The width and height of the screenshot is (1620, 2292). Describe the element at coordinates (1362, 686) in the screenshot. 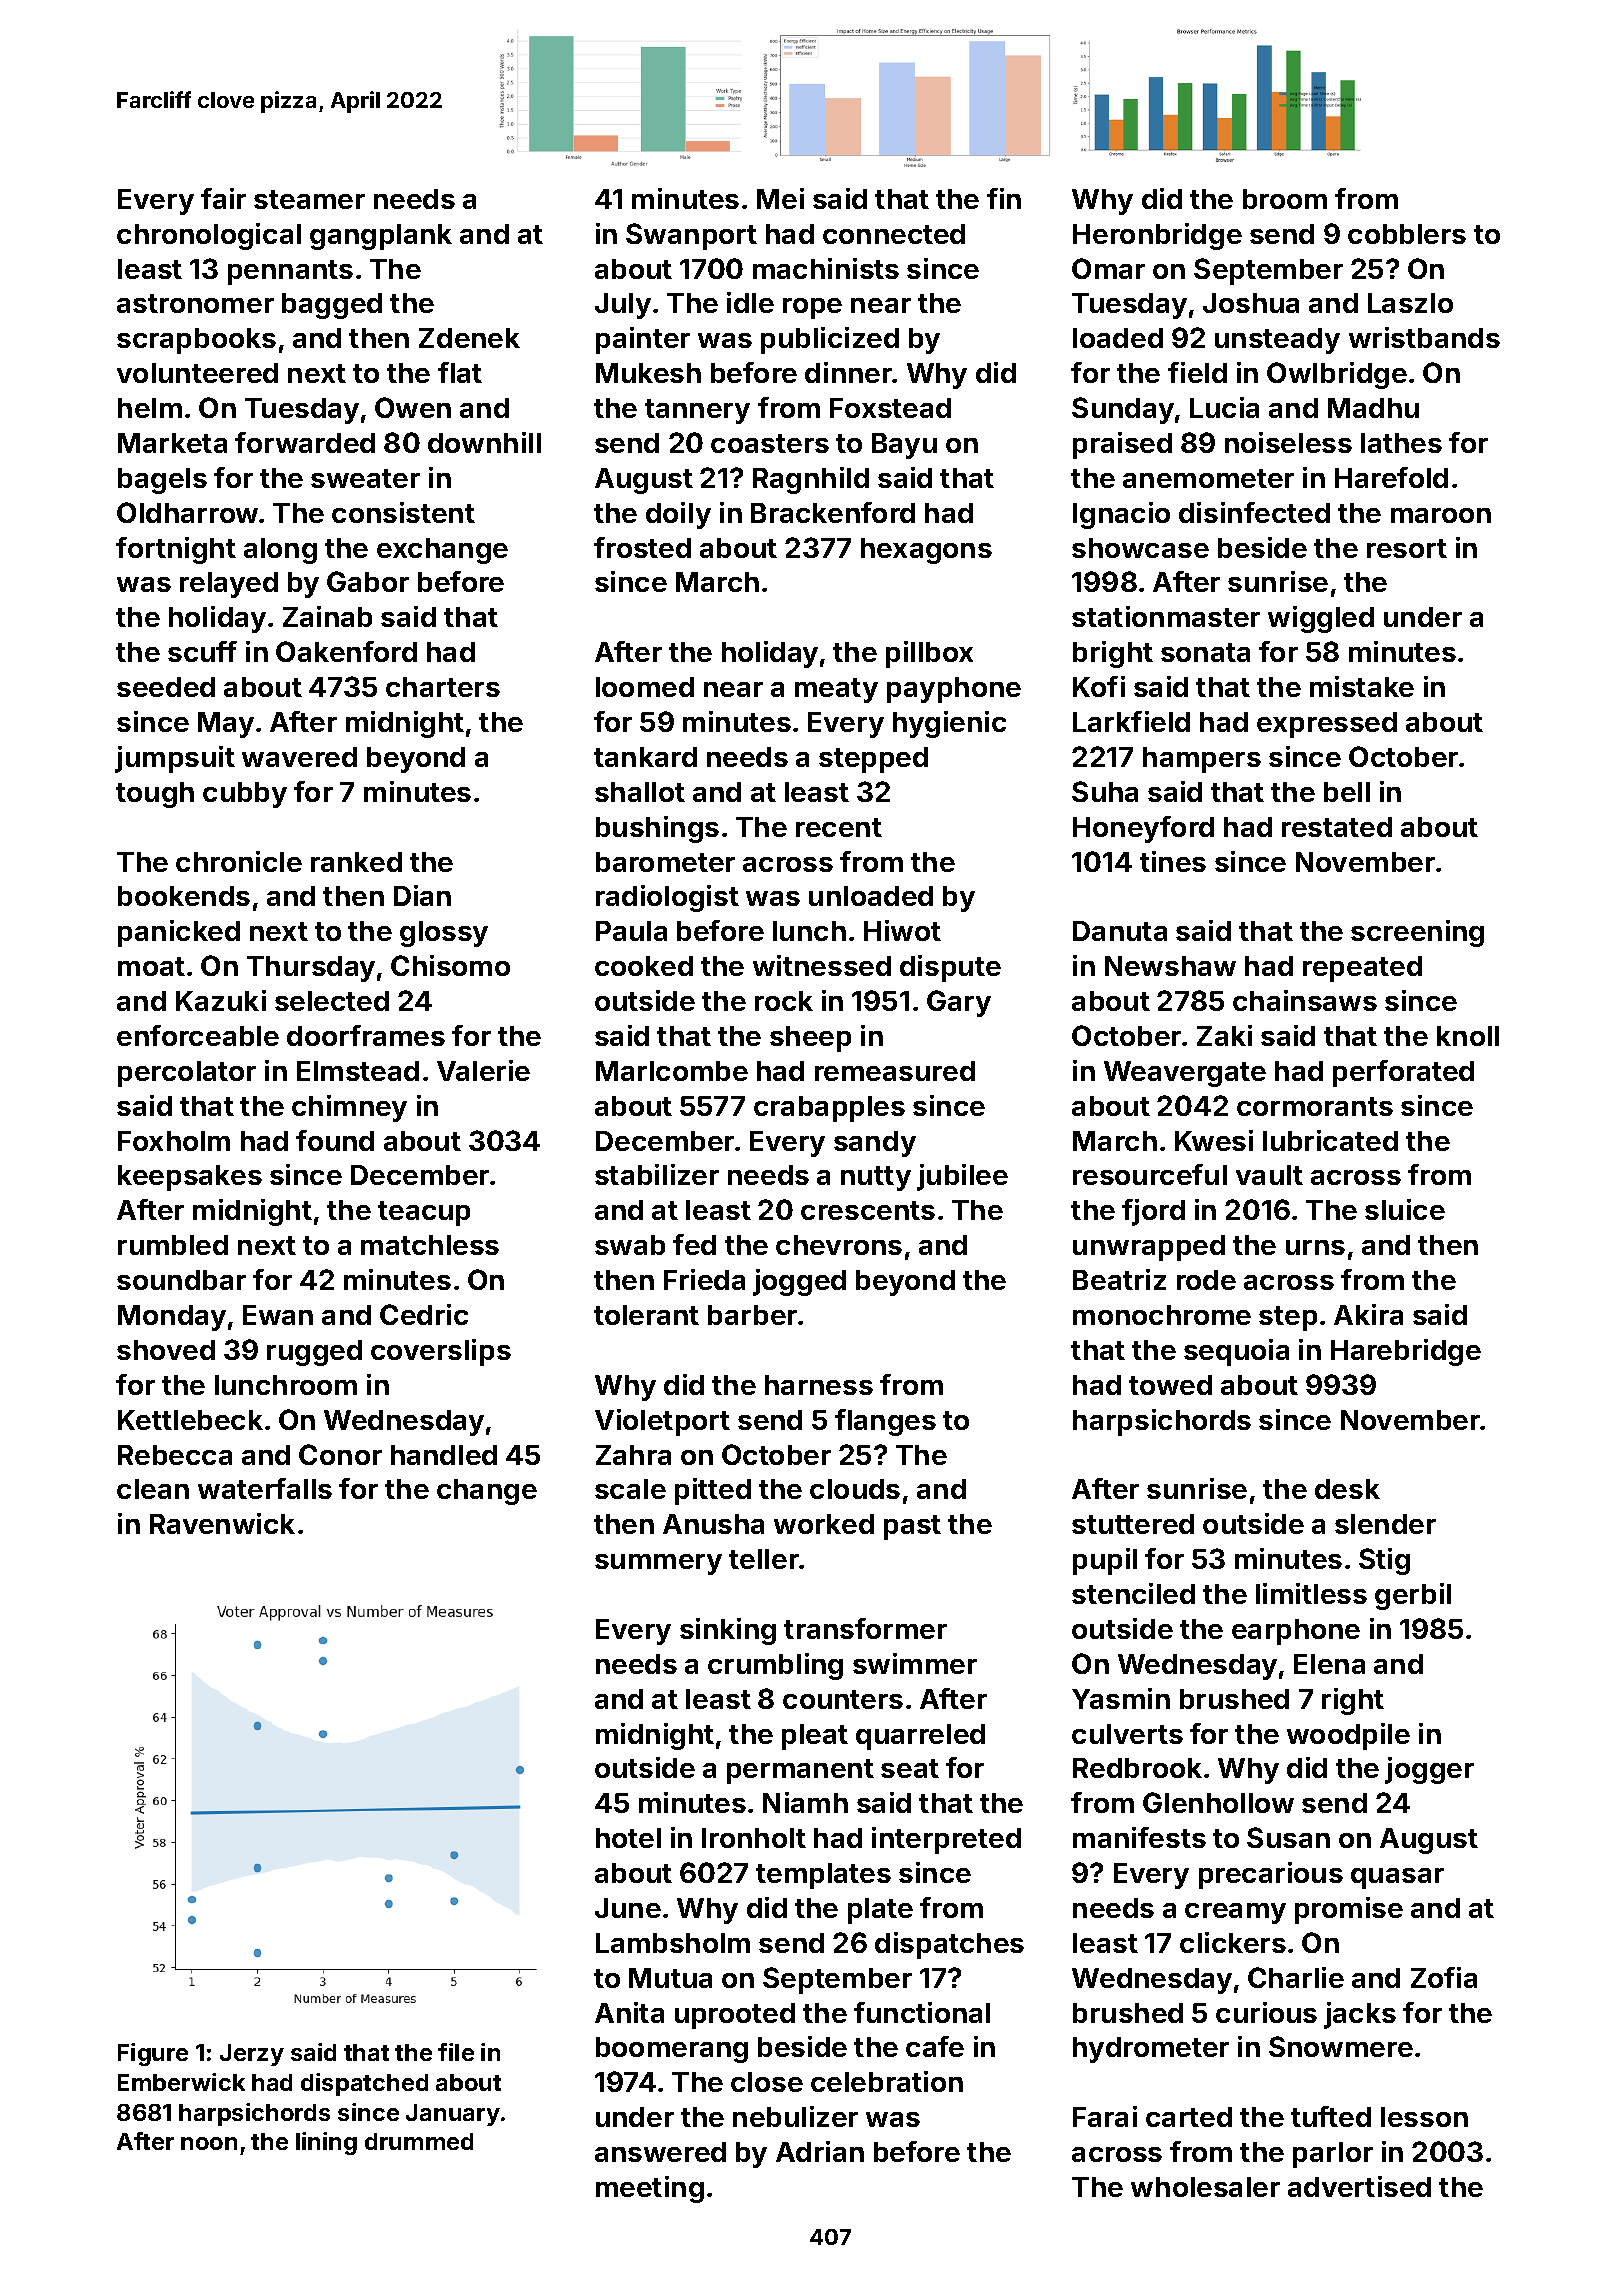

I see `mistake` at that location.
